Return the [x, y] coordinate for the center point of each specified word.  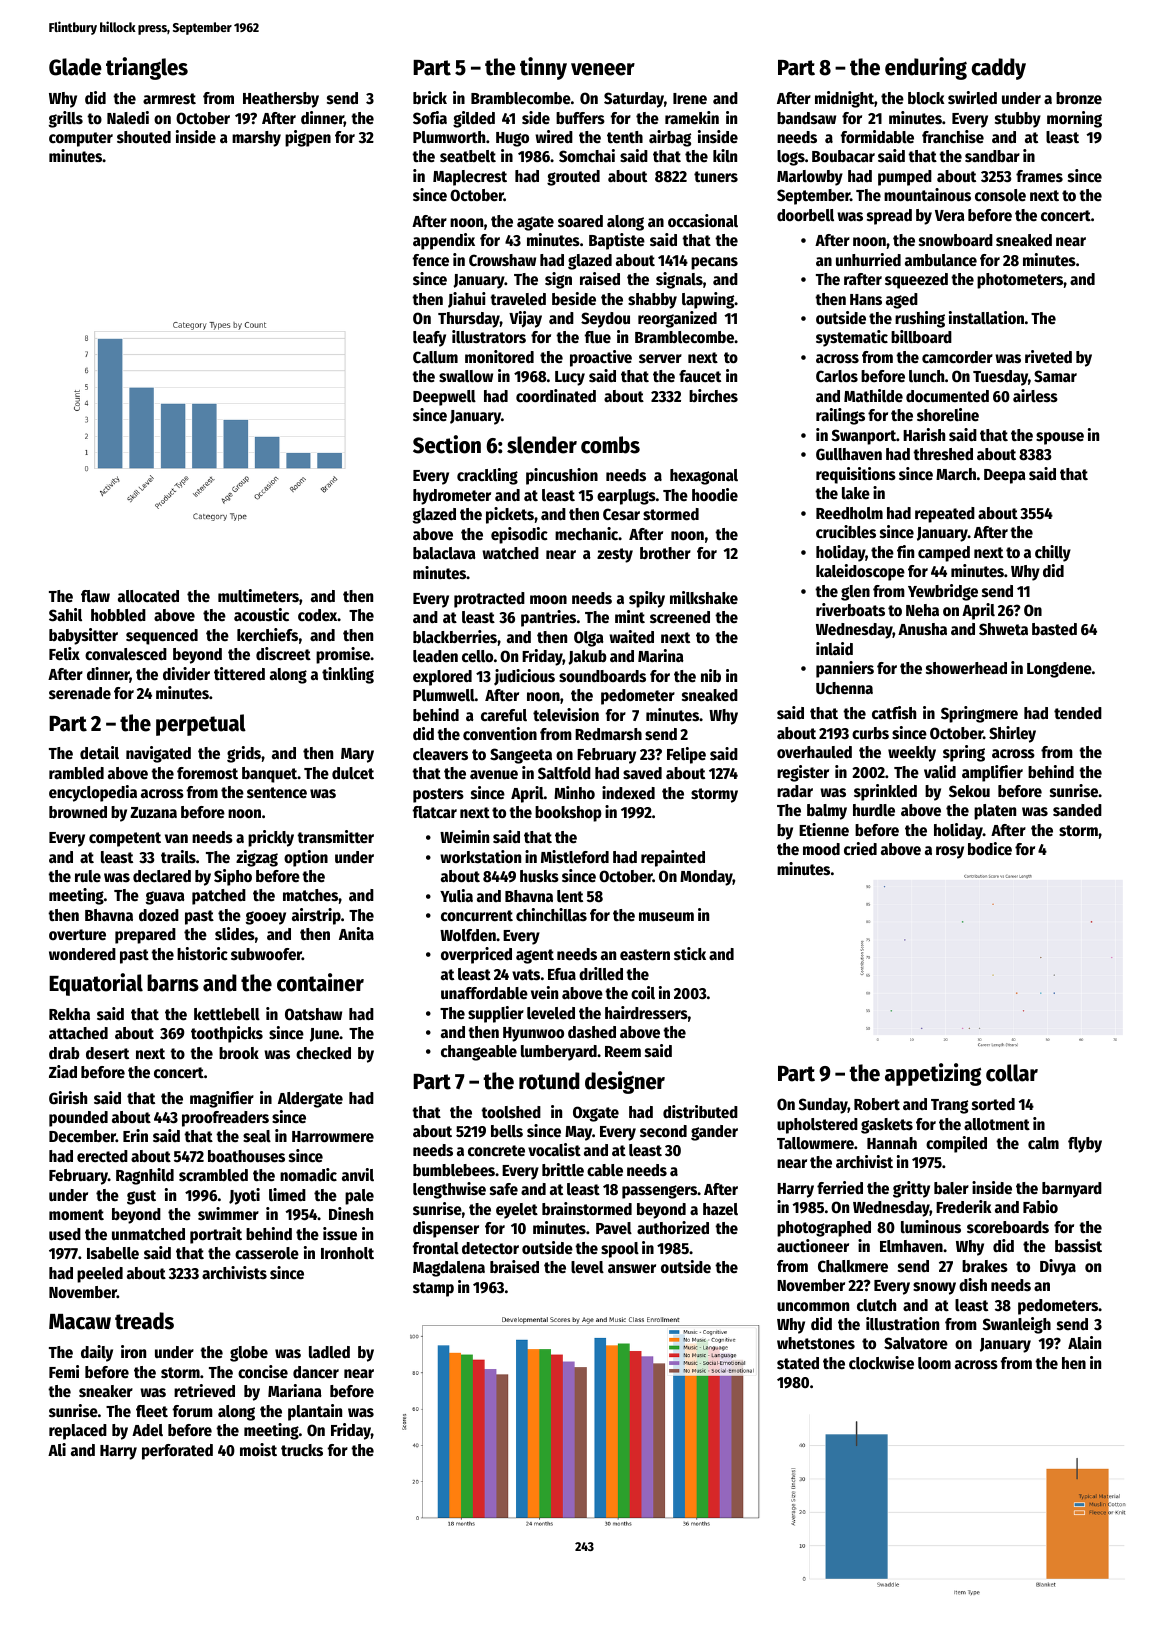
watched [510, 553]
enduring [926, 68]
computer [81, 139]
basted [1054, 629]
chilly [1053, 553]
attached [78, 1033]
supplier [496, 1014]
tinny [543, 68]
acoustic [261, 615]
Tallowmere [815, 1143]
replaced [78, 1432]
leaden [435, 656]
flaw [95, 596]
